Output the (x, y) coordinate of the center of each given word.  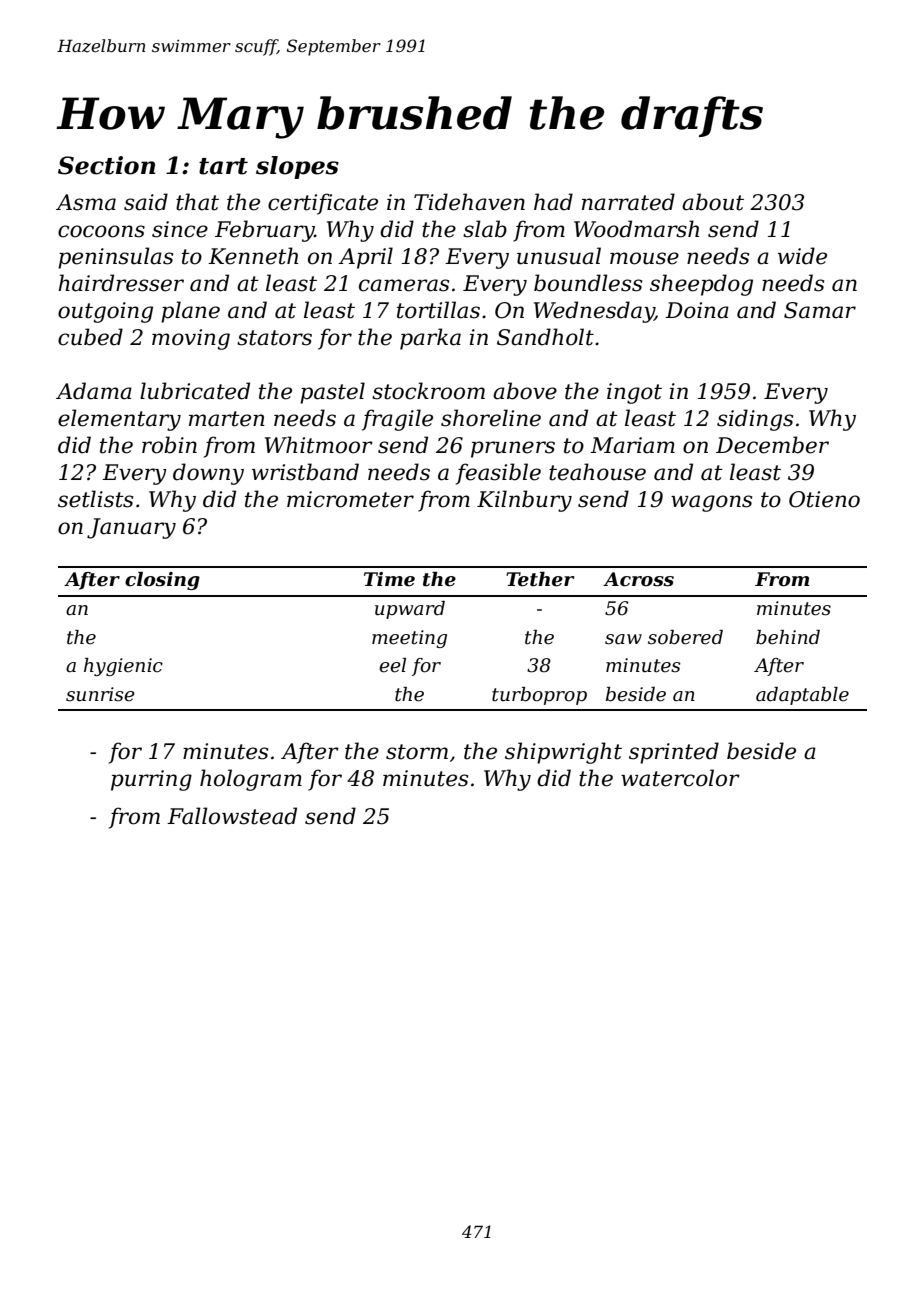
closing (162, 581)
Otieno (824, 499)
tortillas (438, 310)
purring (151, 780)
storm (417, 752)
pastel (332, 393)
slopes (297, 167)
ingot (634, 393)
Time (389, 579)
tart (223, 166)
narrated (628, 202)
